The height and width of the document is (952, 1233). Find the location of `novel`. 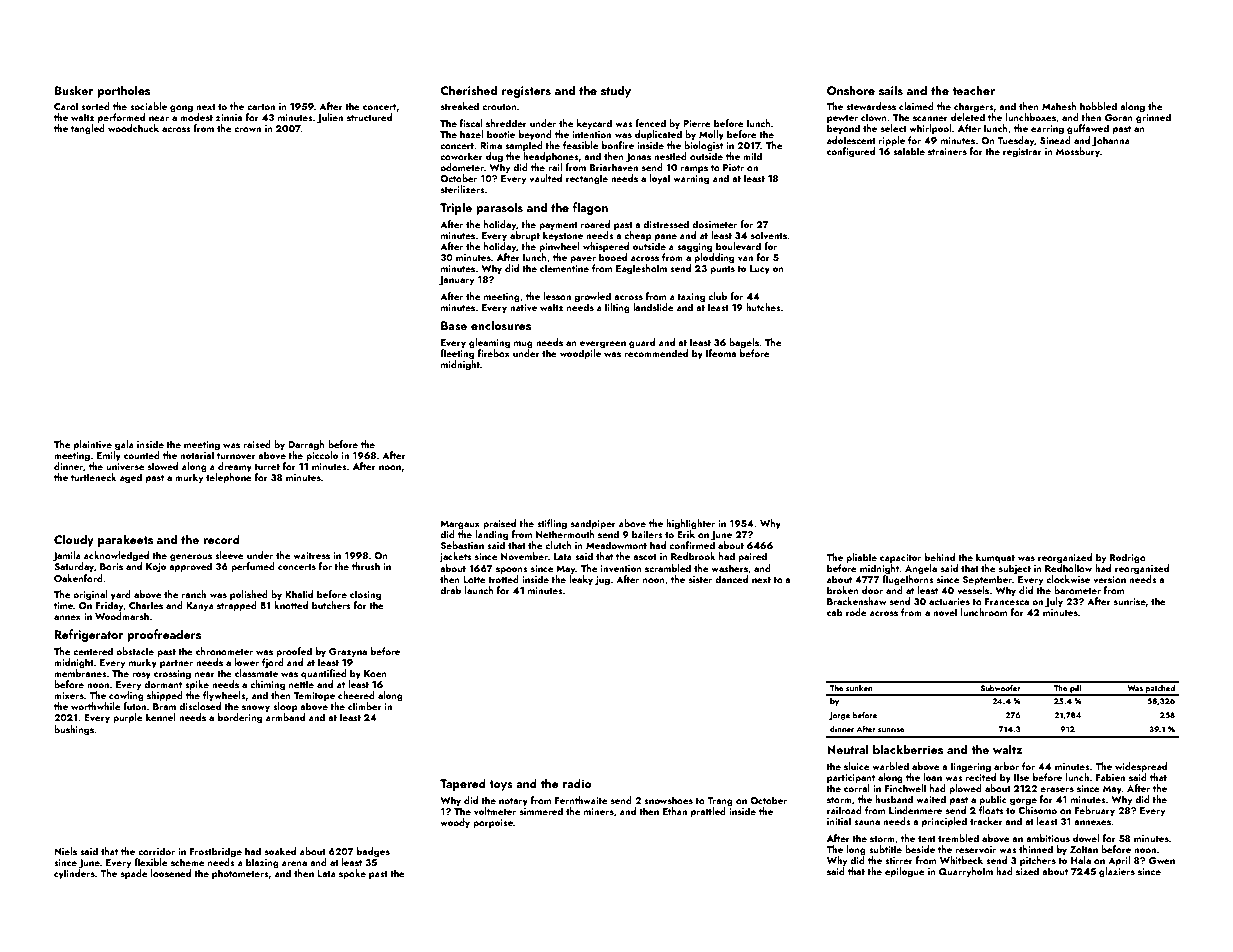

novel is located at coordinates (945, 612).
